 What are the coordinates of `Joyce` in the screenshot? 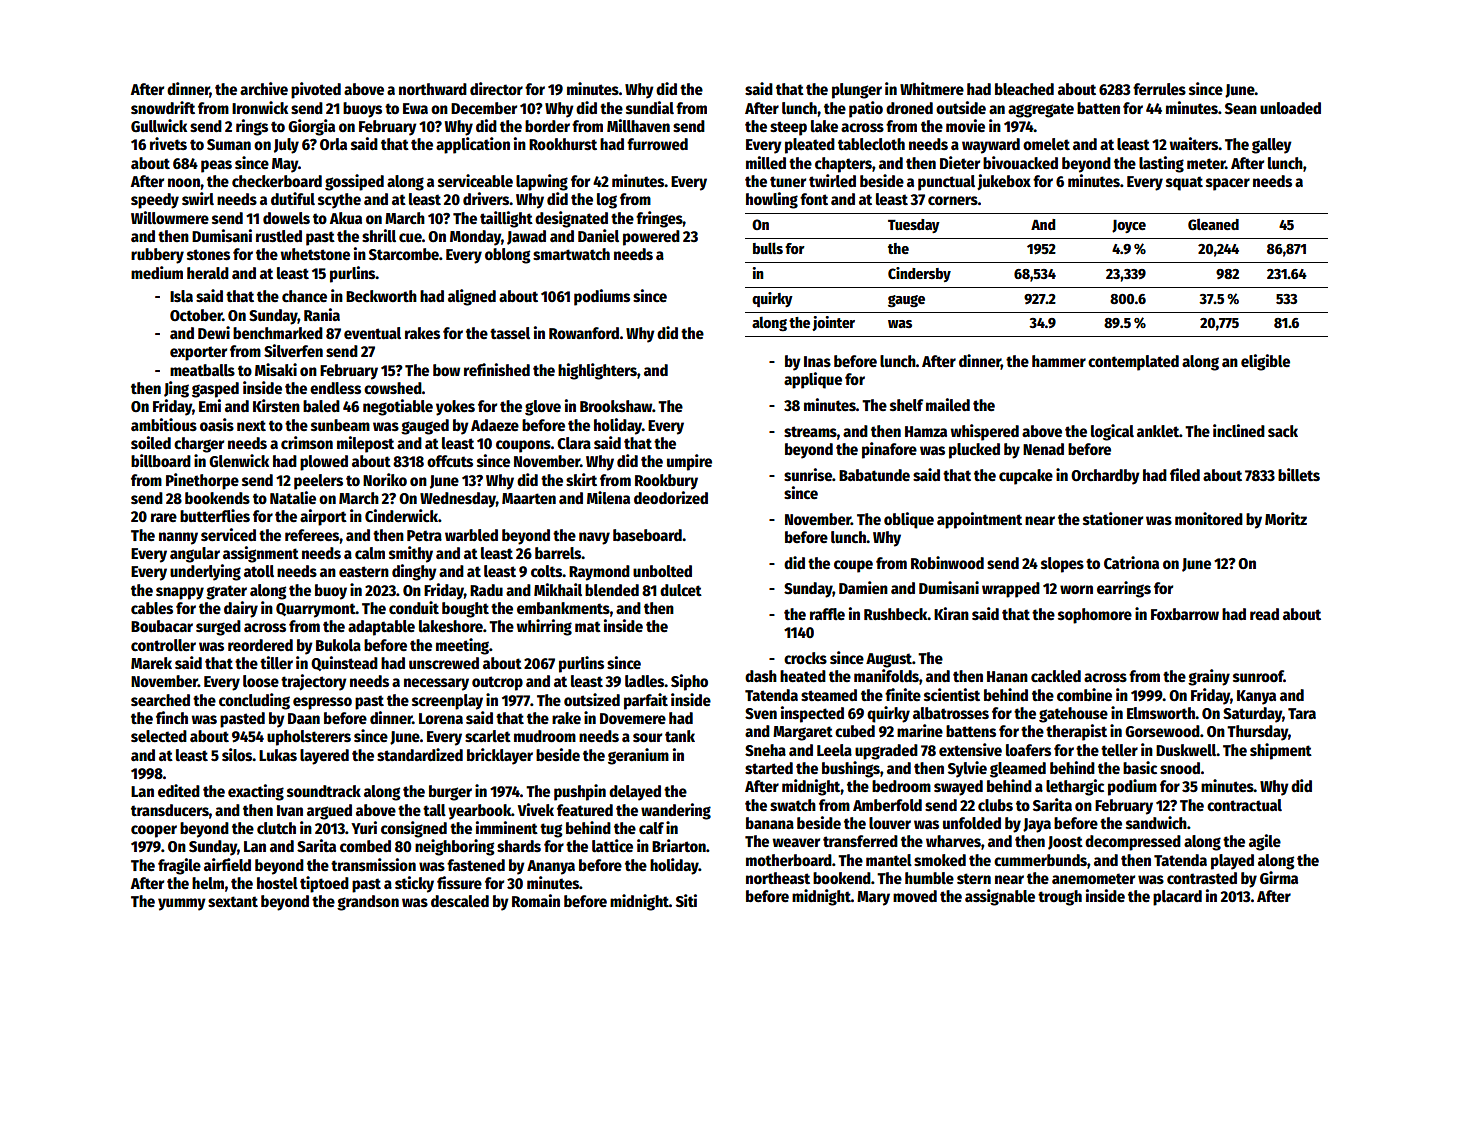 It's located at (1129, 226).
